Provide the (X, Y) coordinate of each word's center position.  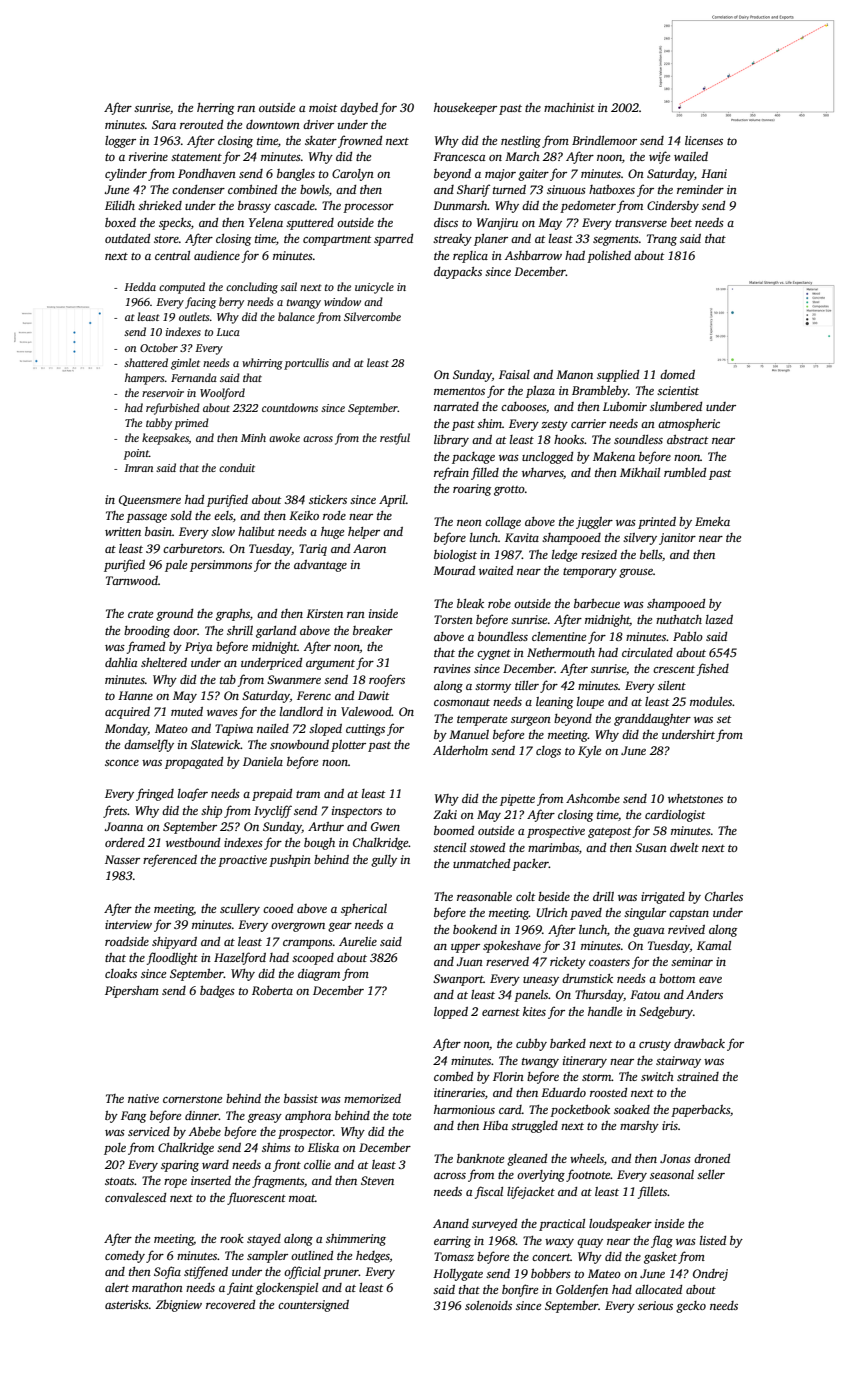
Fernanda (194, 377)
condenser (198, 189)
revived (686, 929)
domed (677, 374)
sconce (122, 763)
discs (446, 222)
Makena (614, 456)
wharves (542, 472)
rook (232, 1238)
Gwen (385, 826)
